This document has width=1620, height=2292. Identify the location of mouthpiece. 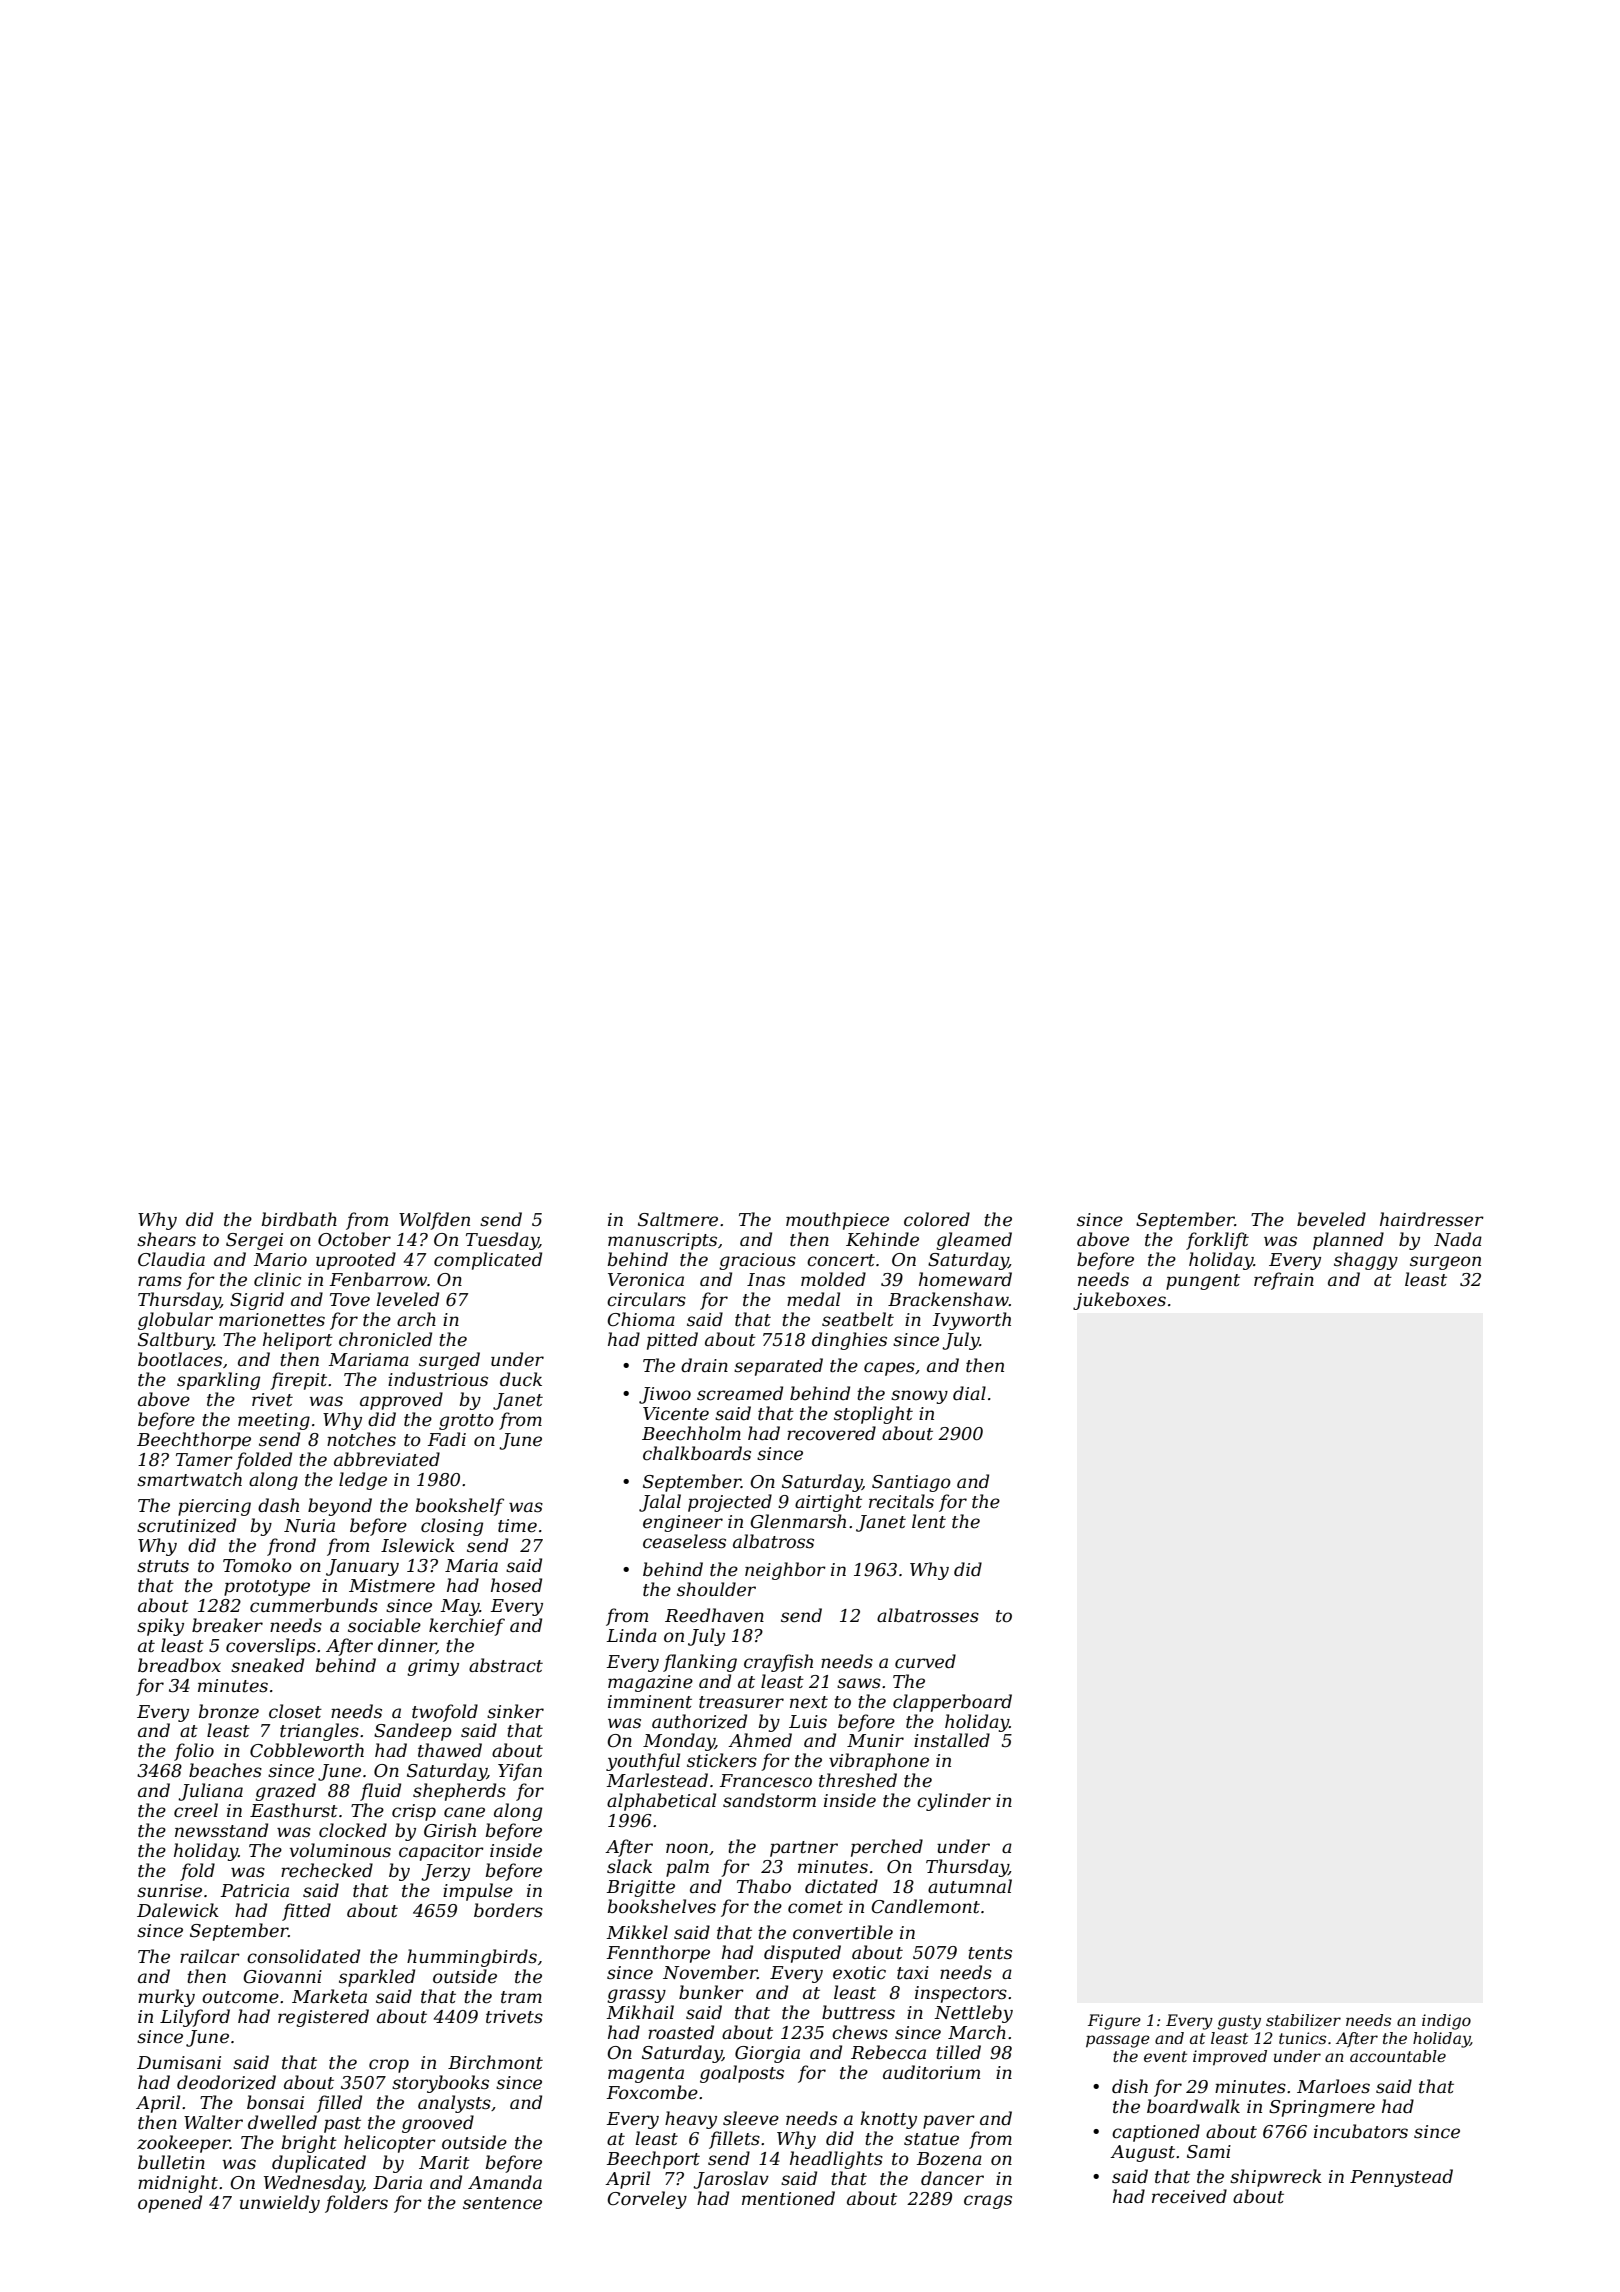
(837, 1221).
